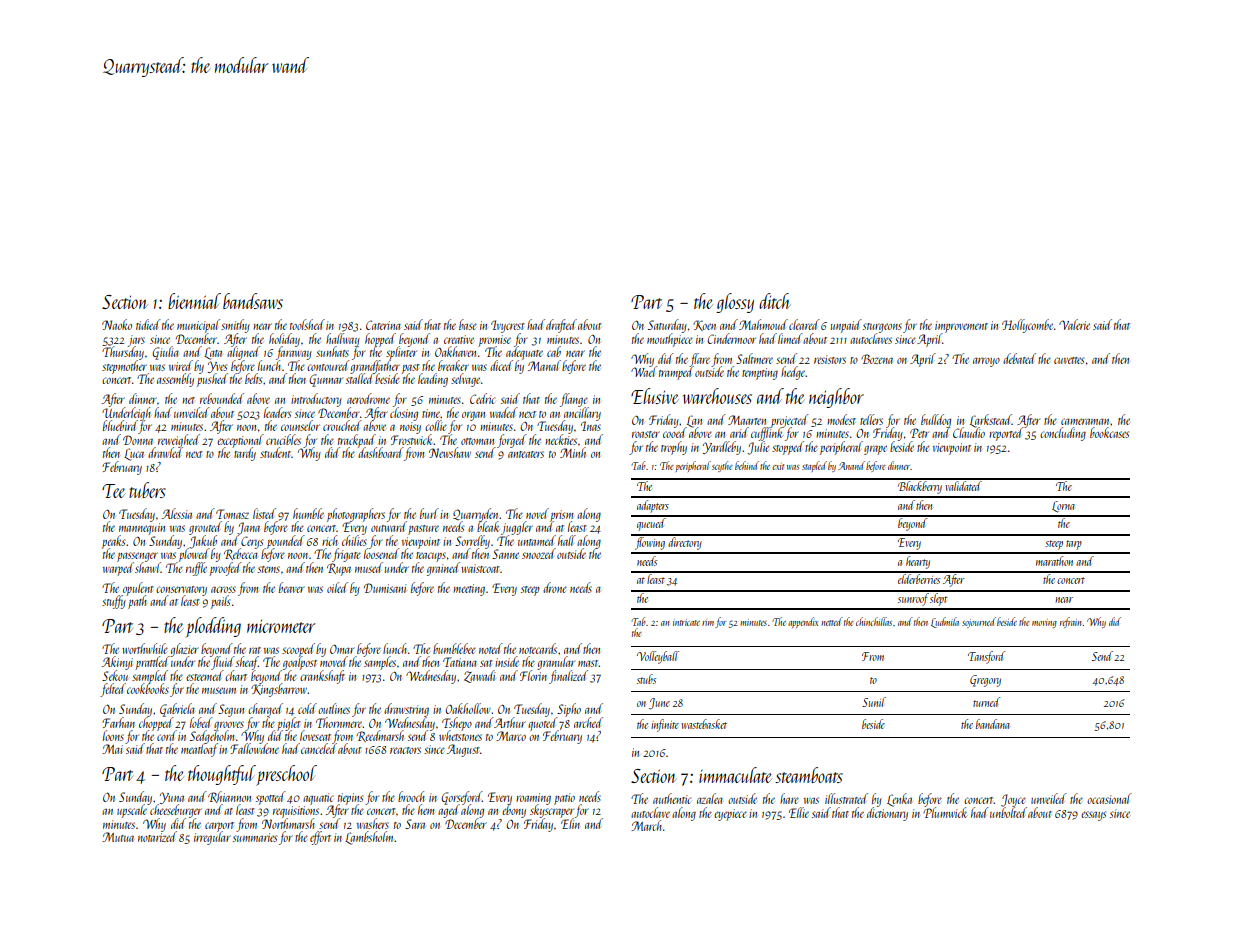 This image has width=1233, height=952. Describe the element at coordinates (370, 838) in the image. I see `Lambsholm` at that location.
